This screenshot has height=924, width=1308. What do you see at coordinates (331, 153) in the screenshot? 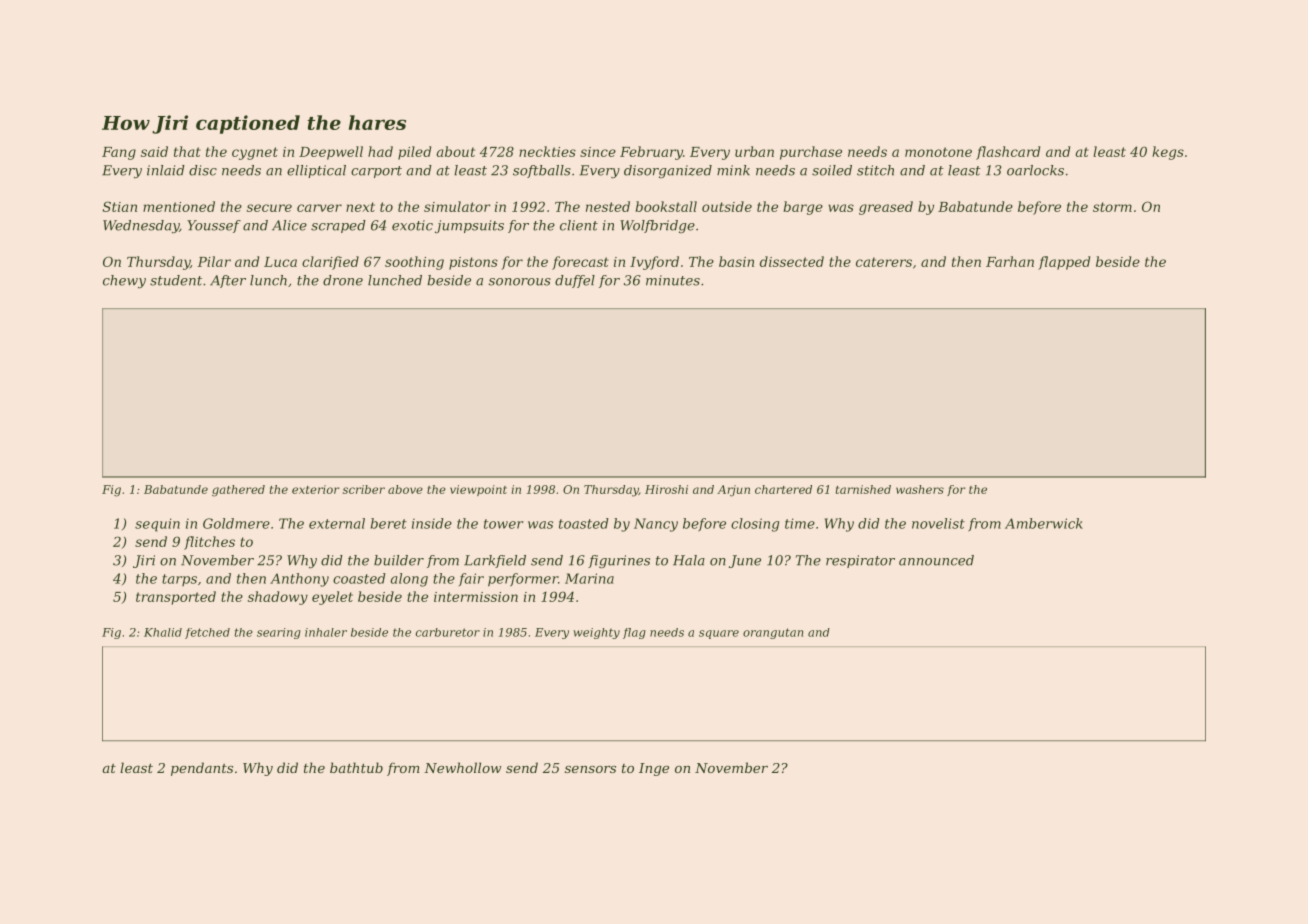
I see `Deepwell` at bounding box center [331, 153].
